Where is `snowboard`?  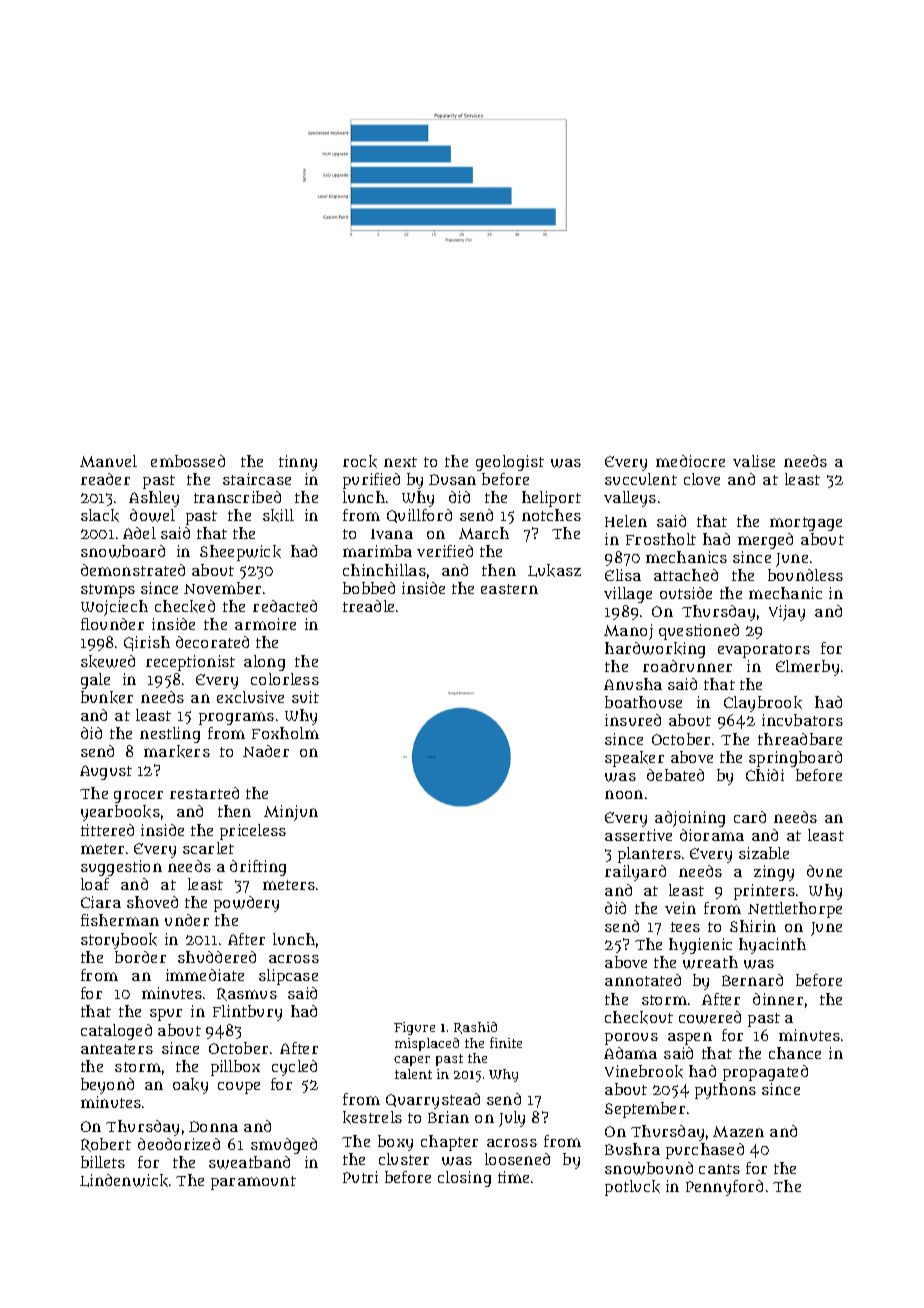 snowboard is located at coordinates (123, 551).
